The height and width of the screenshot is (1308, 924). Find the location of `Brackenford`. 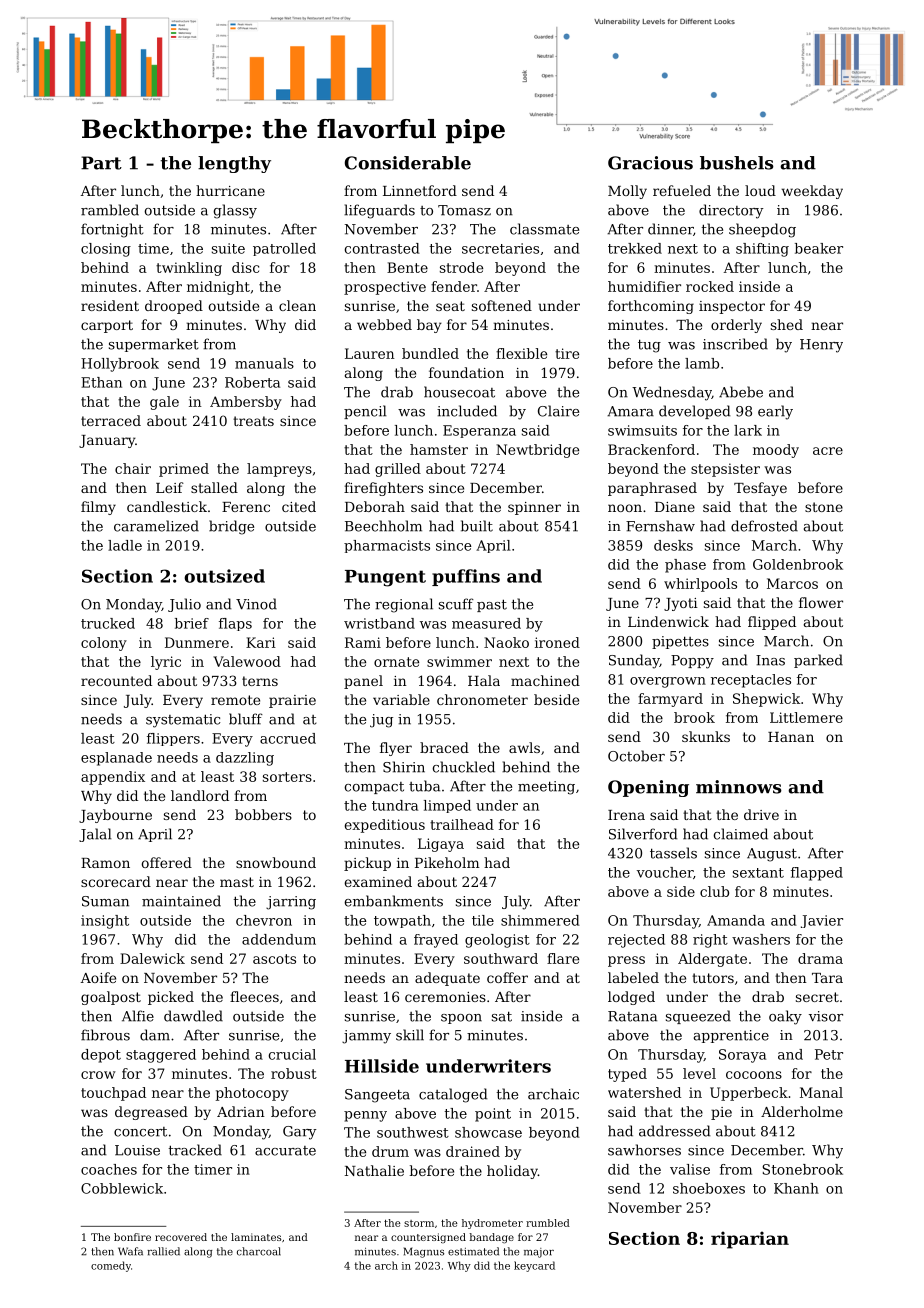

Brackenford is located at coordinates (651, 449).
